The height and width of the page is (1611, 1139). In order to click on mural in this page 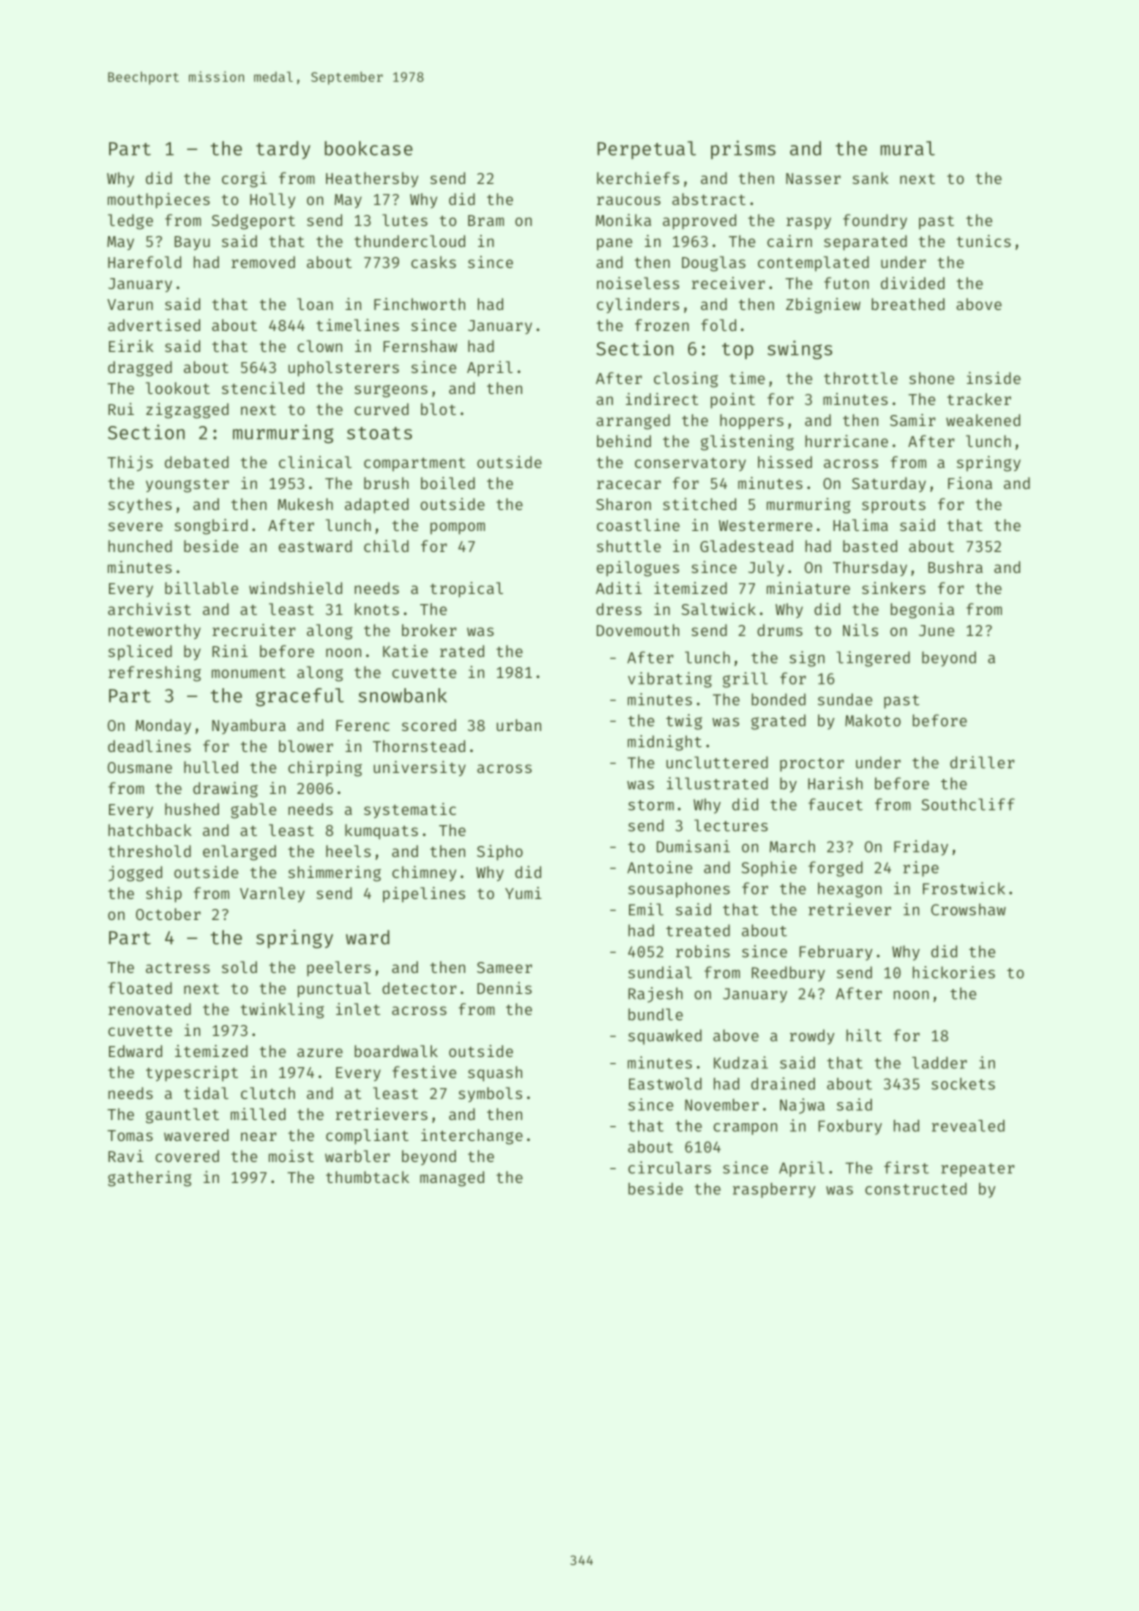, I will do `click(907, 148)`.
